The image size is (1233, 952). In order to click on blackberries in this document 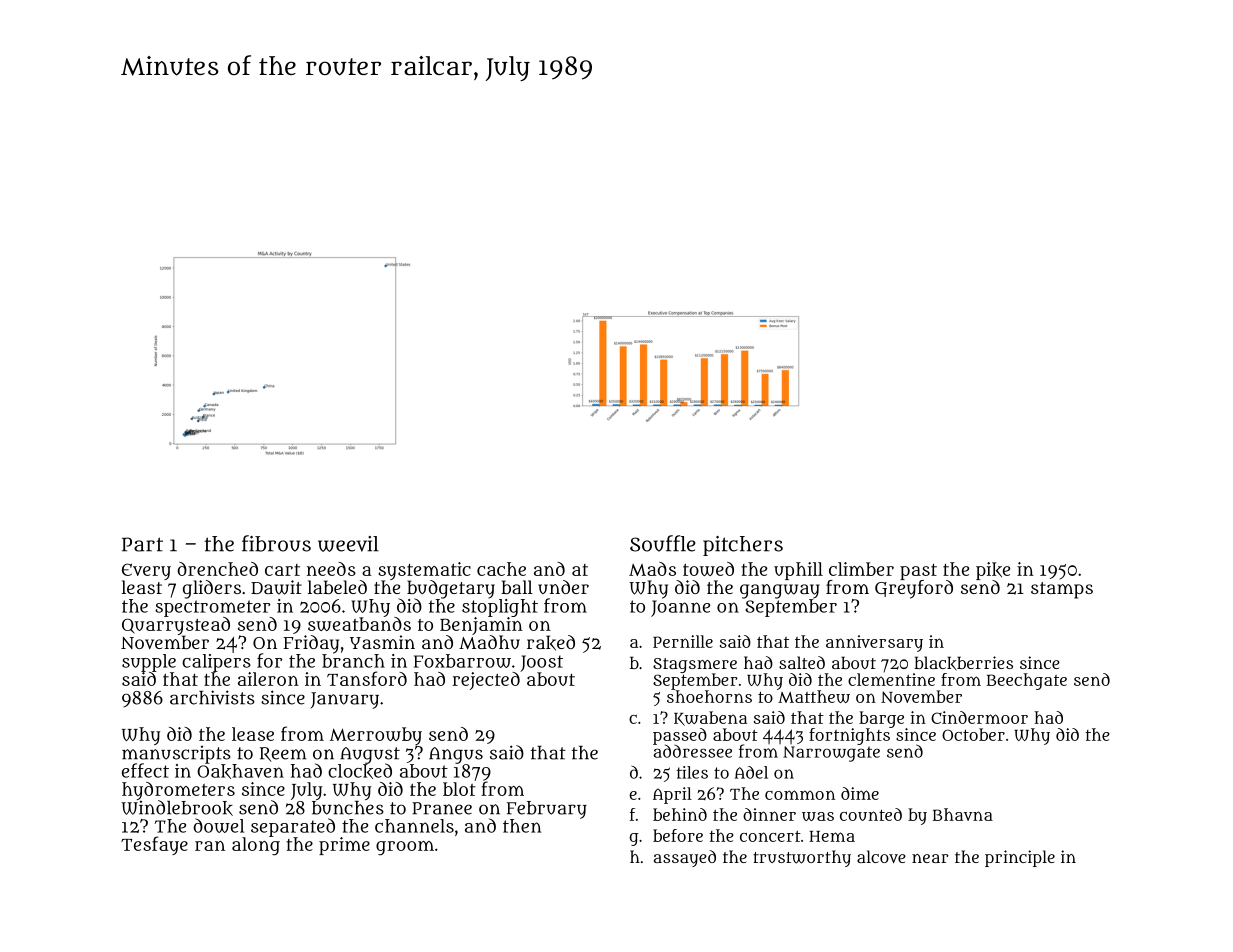, I will do `click(963, 663)`.
